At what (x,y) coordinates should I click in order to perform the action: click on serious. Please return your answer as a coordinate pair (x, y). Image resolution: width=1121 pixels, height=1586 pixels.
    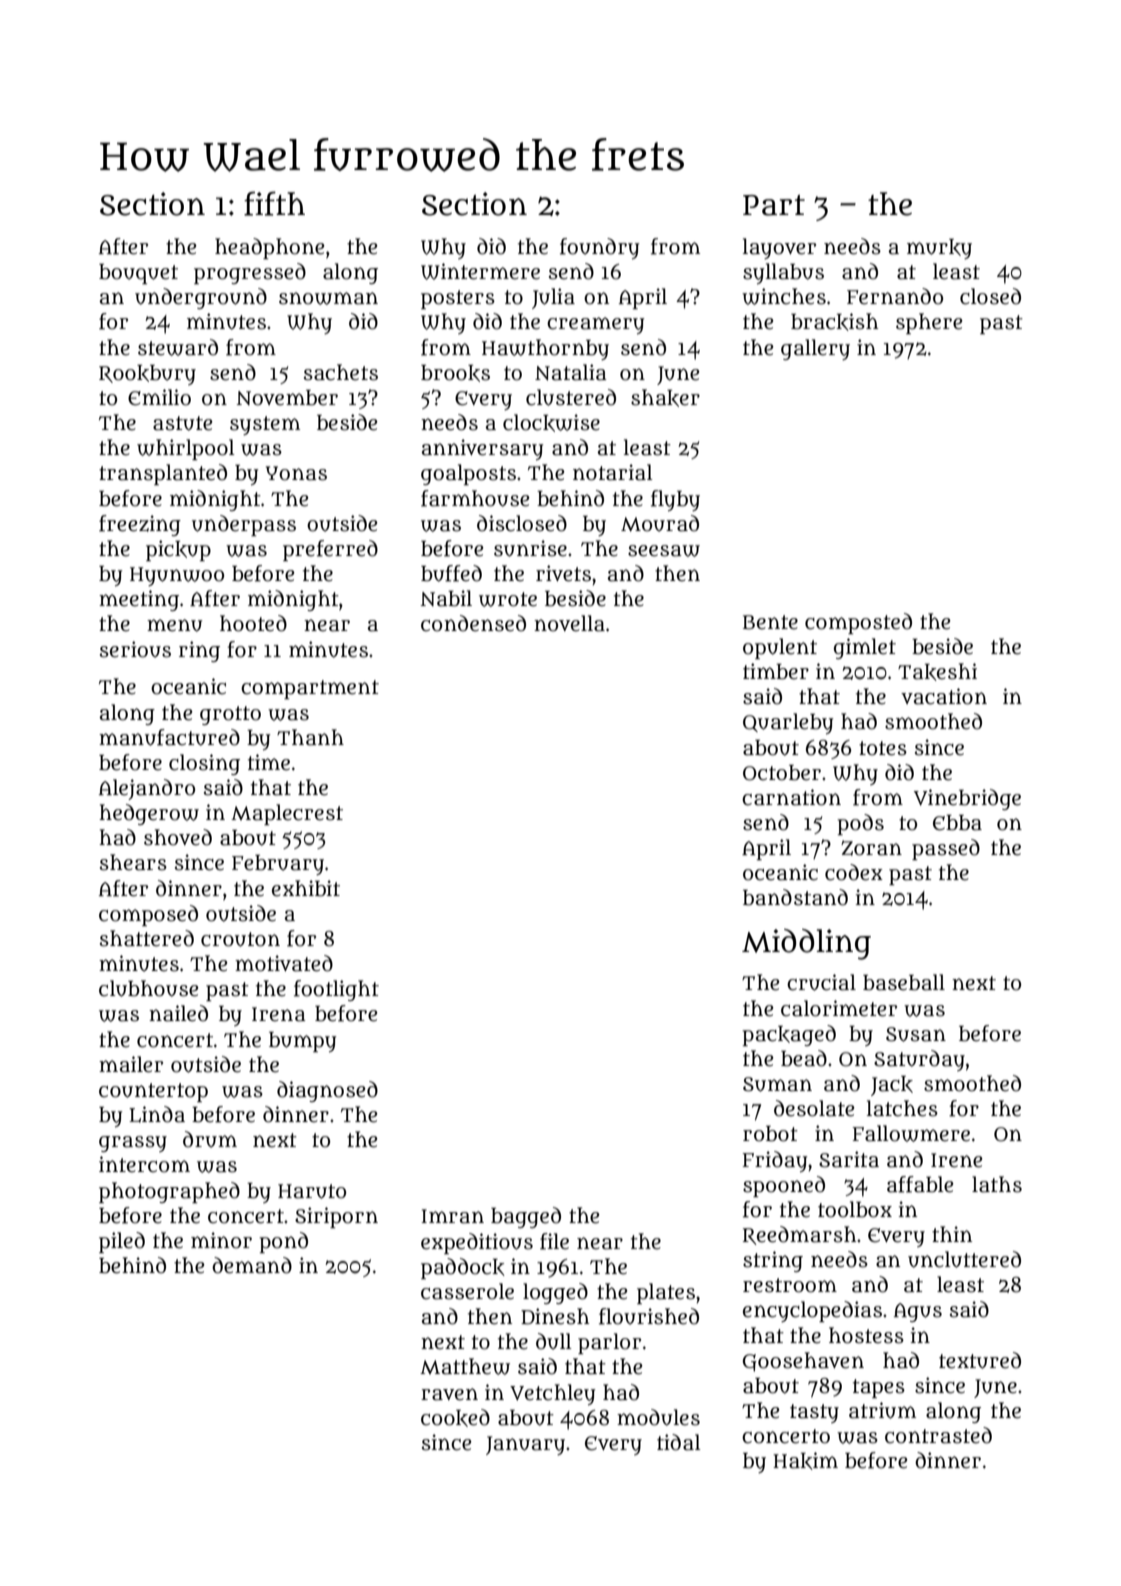
    Looking at the image, I should click on (135, 649).
